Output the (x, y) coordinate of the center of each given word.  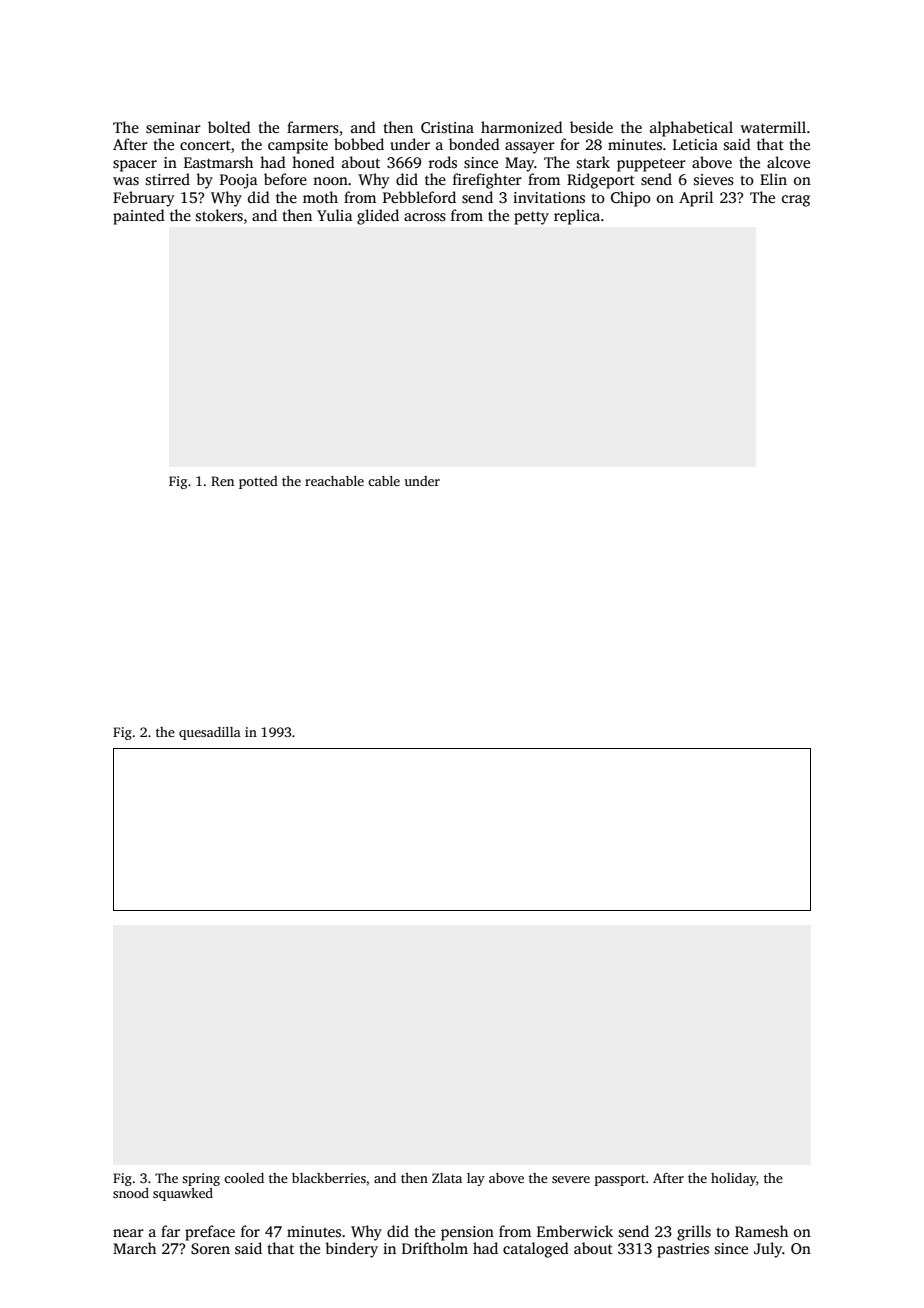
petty (531, 218)
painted (139, 217)
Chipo (631, 199)
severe (571, 1179)
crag (796, 201)
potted (258, 482)
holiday (733, 1179)
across (425, 217)
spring (201, 1179)
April (696, 199)
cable (384, 481)
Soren (210, 1249)
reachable (334, 481)
